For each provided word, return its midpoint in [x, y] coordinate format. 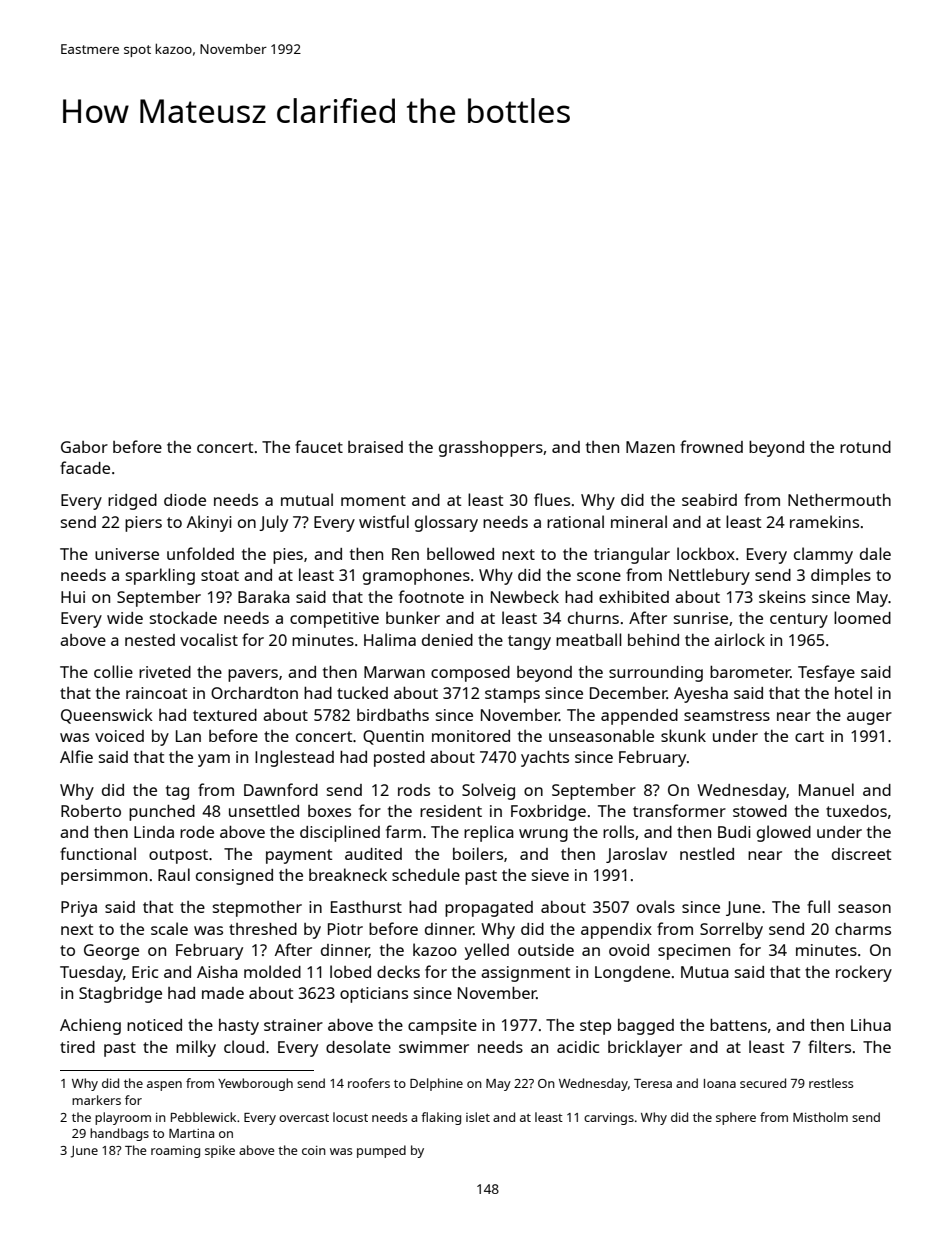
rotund [865, 447]
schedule [426, 874]
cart [809, 736]
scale [169, 928]
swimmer [434, 1047]
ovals [656, 906]
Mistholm [820, 1117]
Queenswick [107, 716]
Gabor [84, 447]
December [628, 693]
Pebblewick [203, 1117]
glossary [446, 523]
